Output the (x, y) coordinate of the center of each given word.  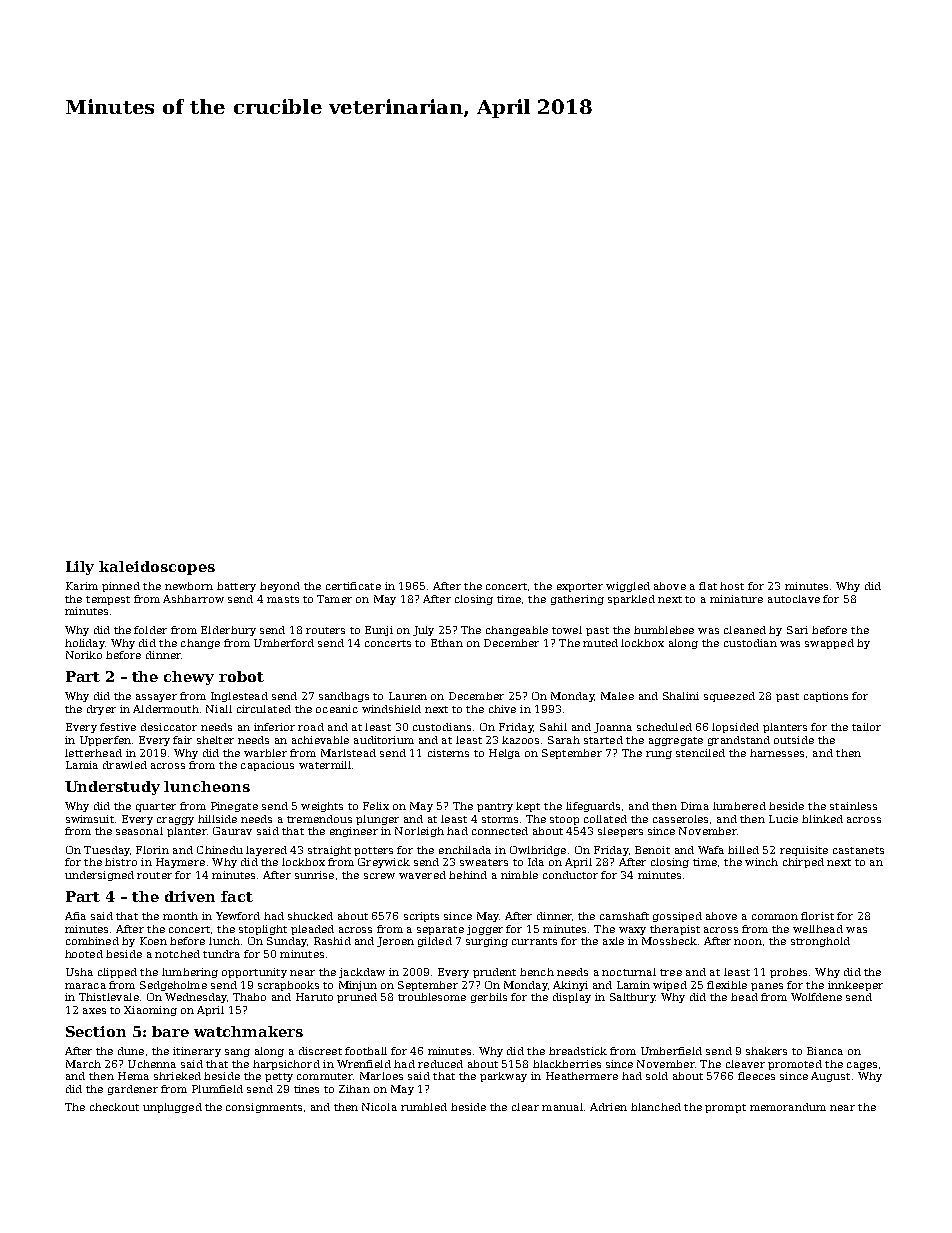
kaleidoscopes (157, 568)
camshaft (624, 916)
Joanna (613, 728)
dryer (101, 710)
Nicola (379, 1107)
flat (708, 586)
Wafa (711, 850)
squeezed (729, 697)
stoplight (263, 930)
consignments (264, 1108)
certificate (353, 586)
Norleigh (419, 832)
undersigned (99, 876)
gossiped (677, 917)
